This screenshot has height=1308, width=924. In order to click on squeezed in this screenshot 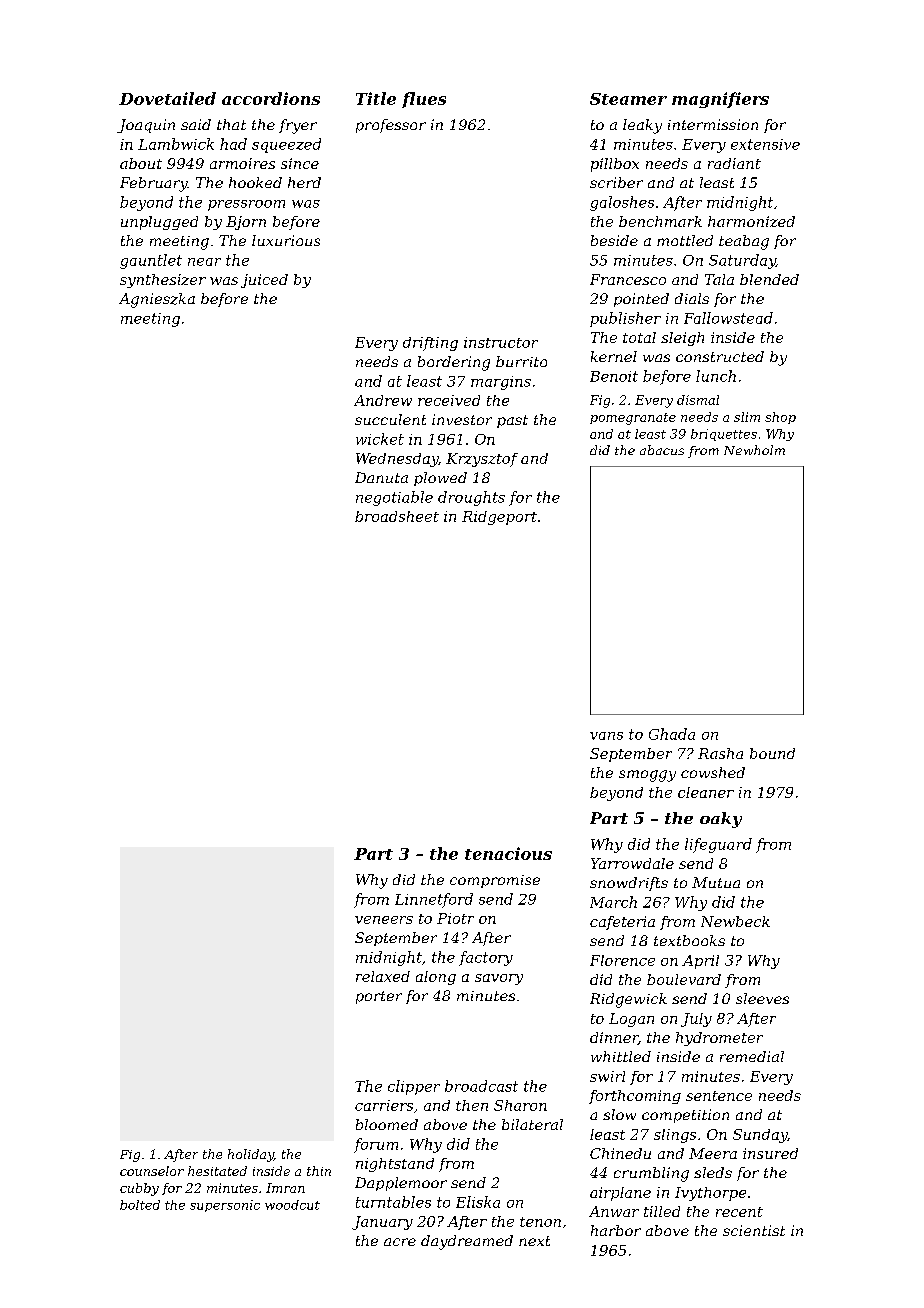, I will do `click(286, 145)`.
